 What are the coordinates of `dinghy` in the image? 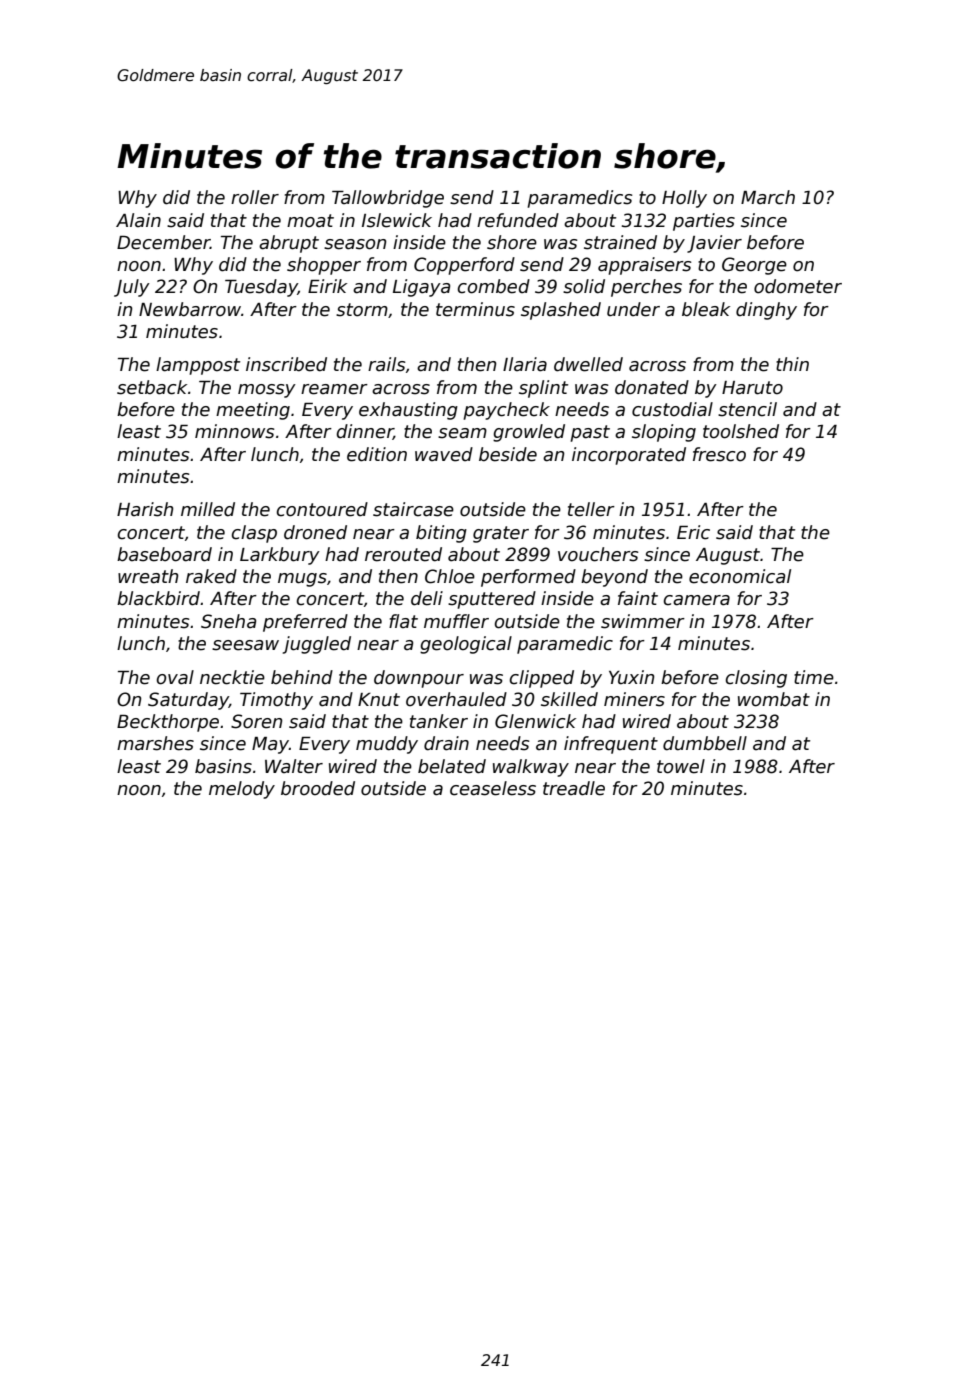 It's located at (766, 311).
